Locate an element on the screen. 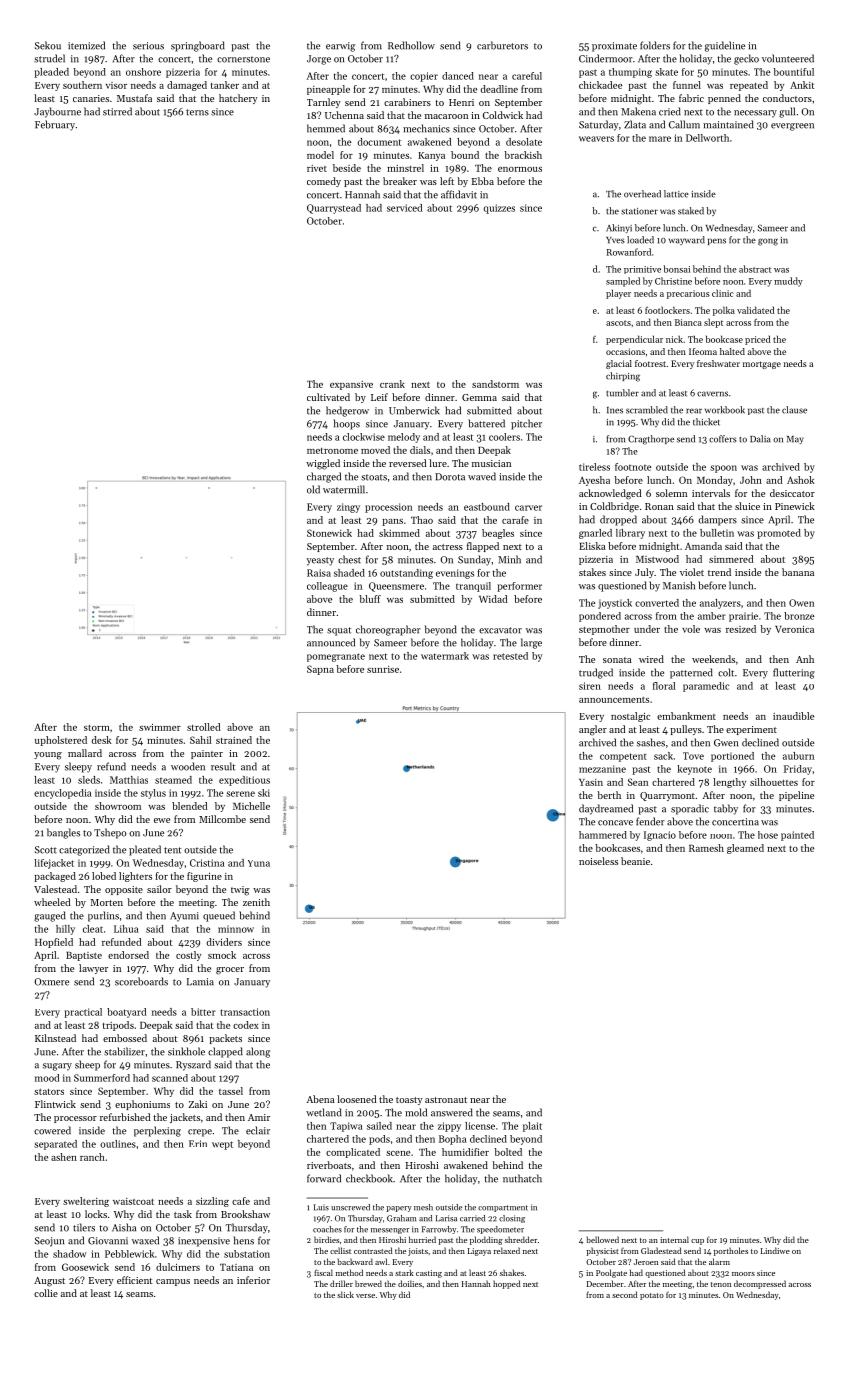 The image size is (849, 1400). Stonewick is located at coordinates (329, 533).
